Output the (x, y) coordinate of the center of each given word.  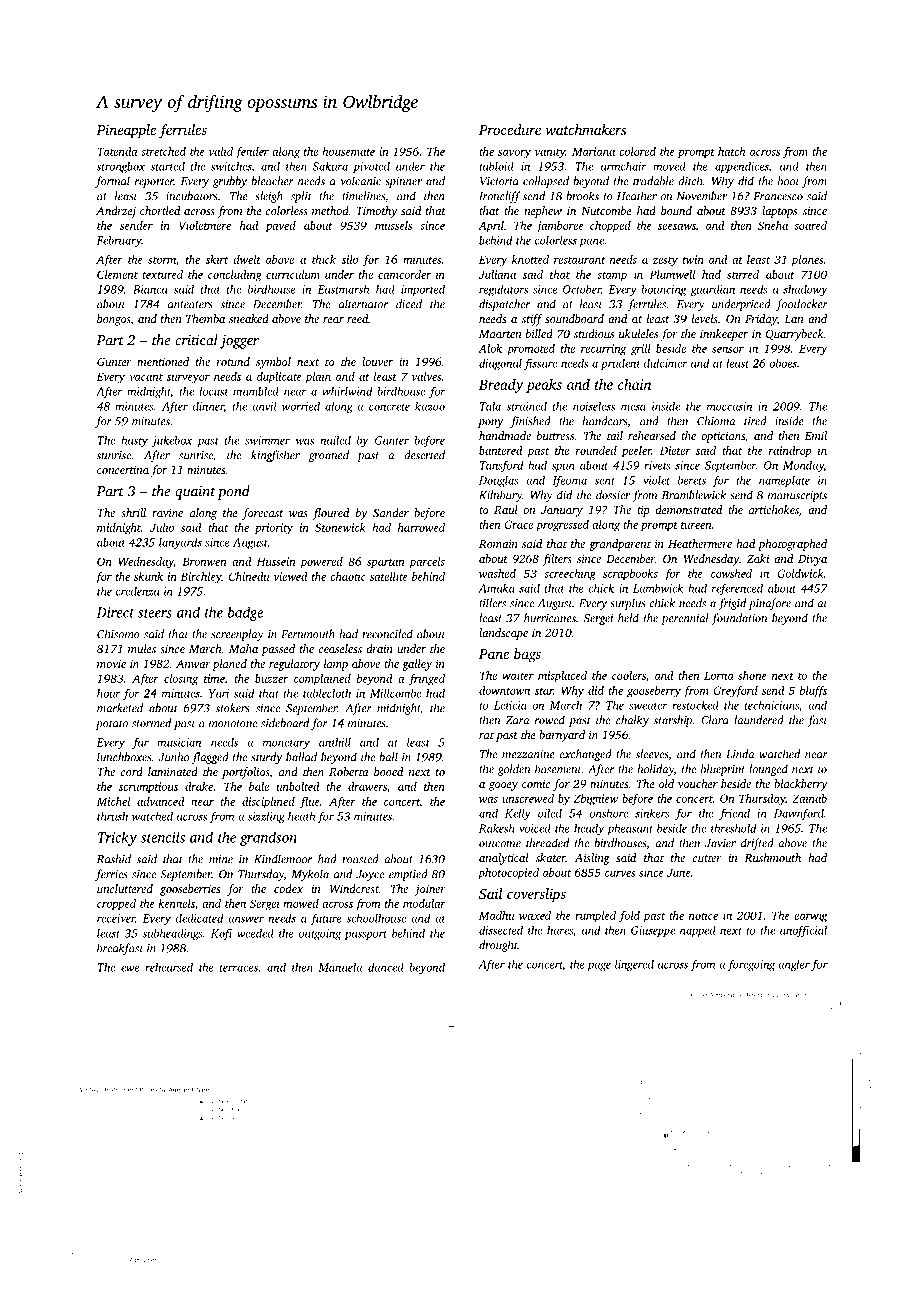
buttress (555, 435)
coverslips (536, 895)
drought (498, 946)
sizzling (266, 817)
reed (357, 318)
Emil (816, 435)
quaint (195, 493)
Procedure (510, 129)
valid (221, 151)
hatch (731, 151)
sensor (728, 350)
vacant (146, 377)
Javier (720, 843)
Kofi (221, 934)
